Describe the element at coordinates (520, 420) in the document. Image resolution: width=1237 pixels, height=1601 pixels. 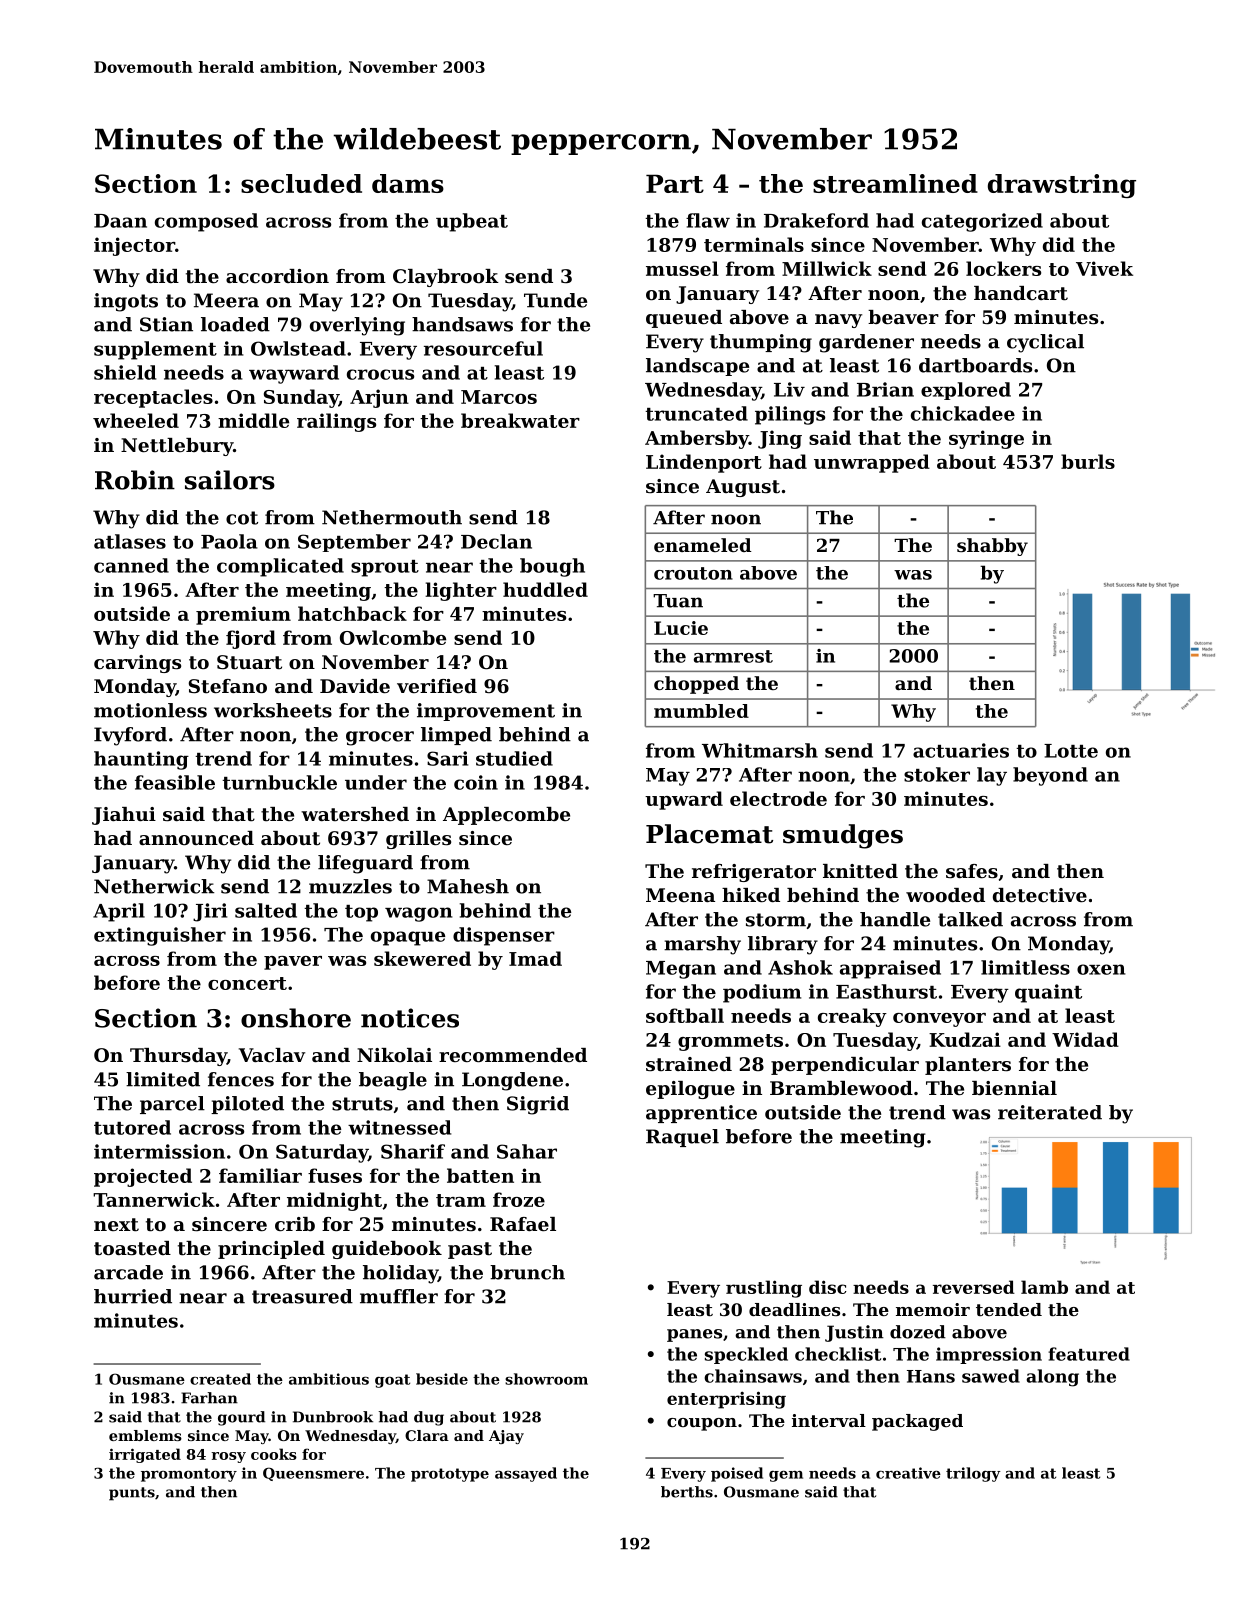
I see `breakwater` at that location.
